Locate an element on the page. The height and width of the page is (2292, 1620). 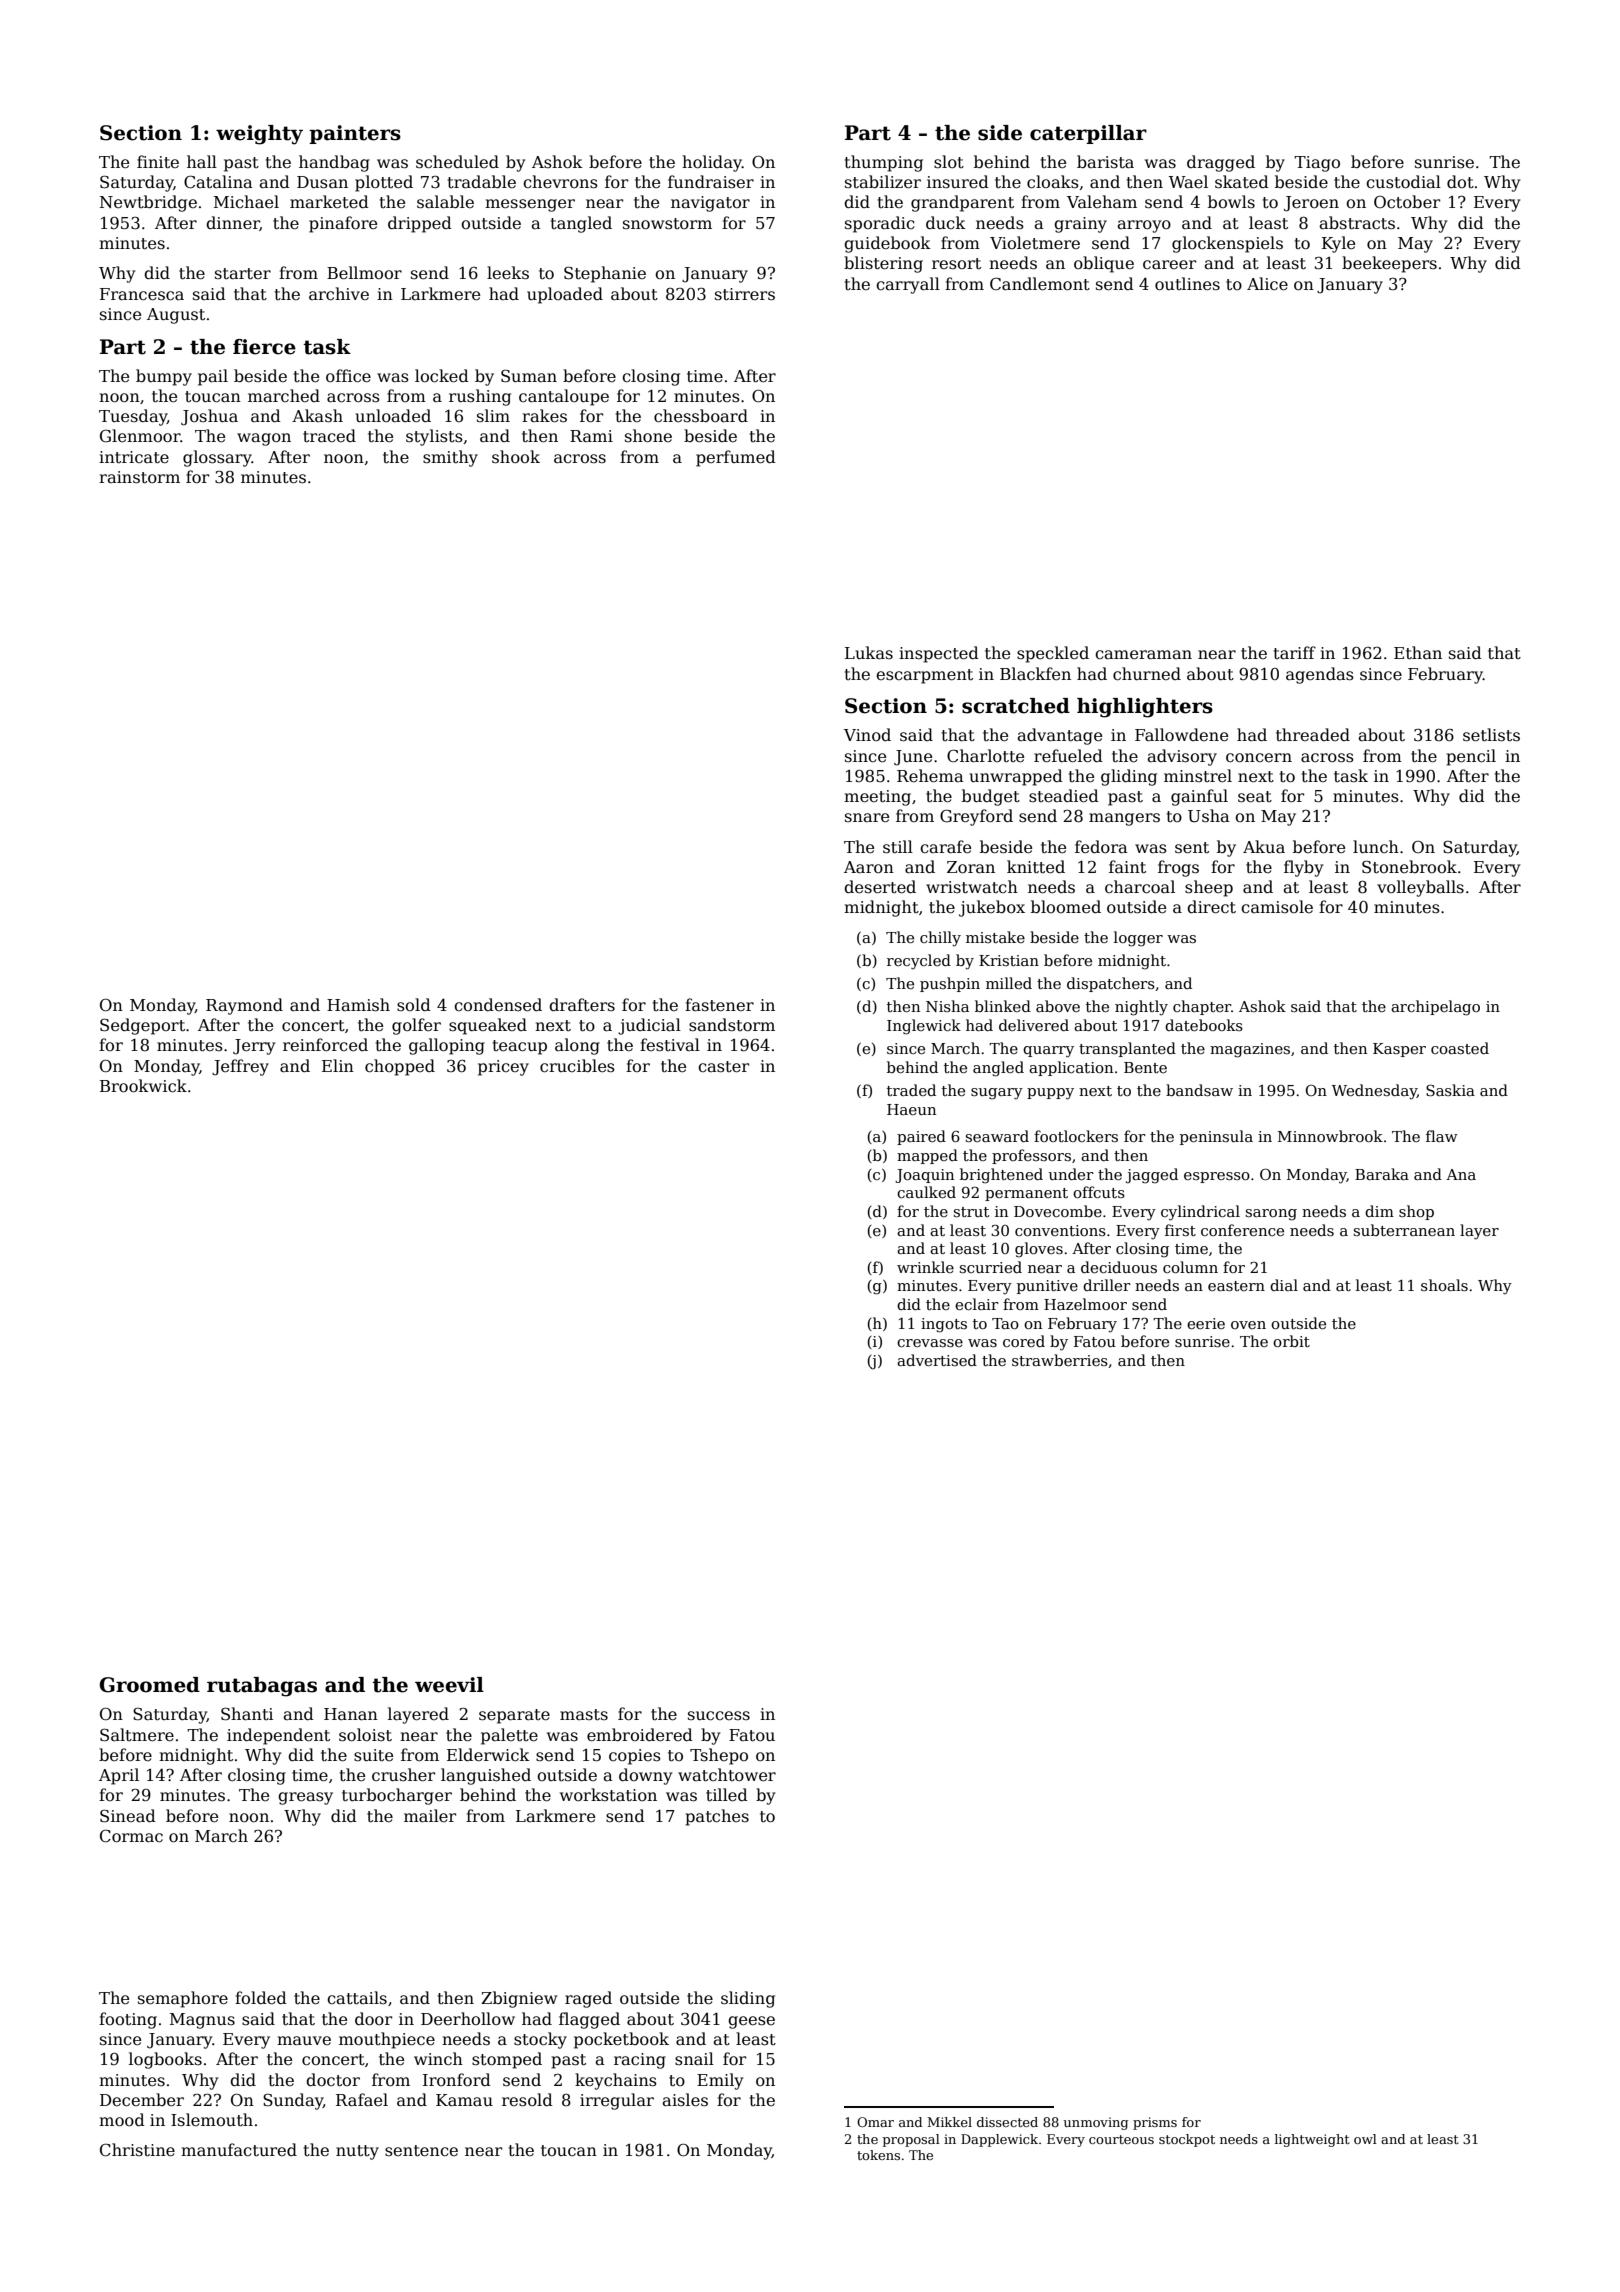
caterpillar is located at coordinates (1088, 134).
